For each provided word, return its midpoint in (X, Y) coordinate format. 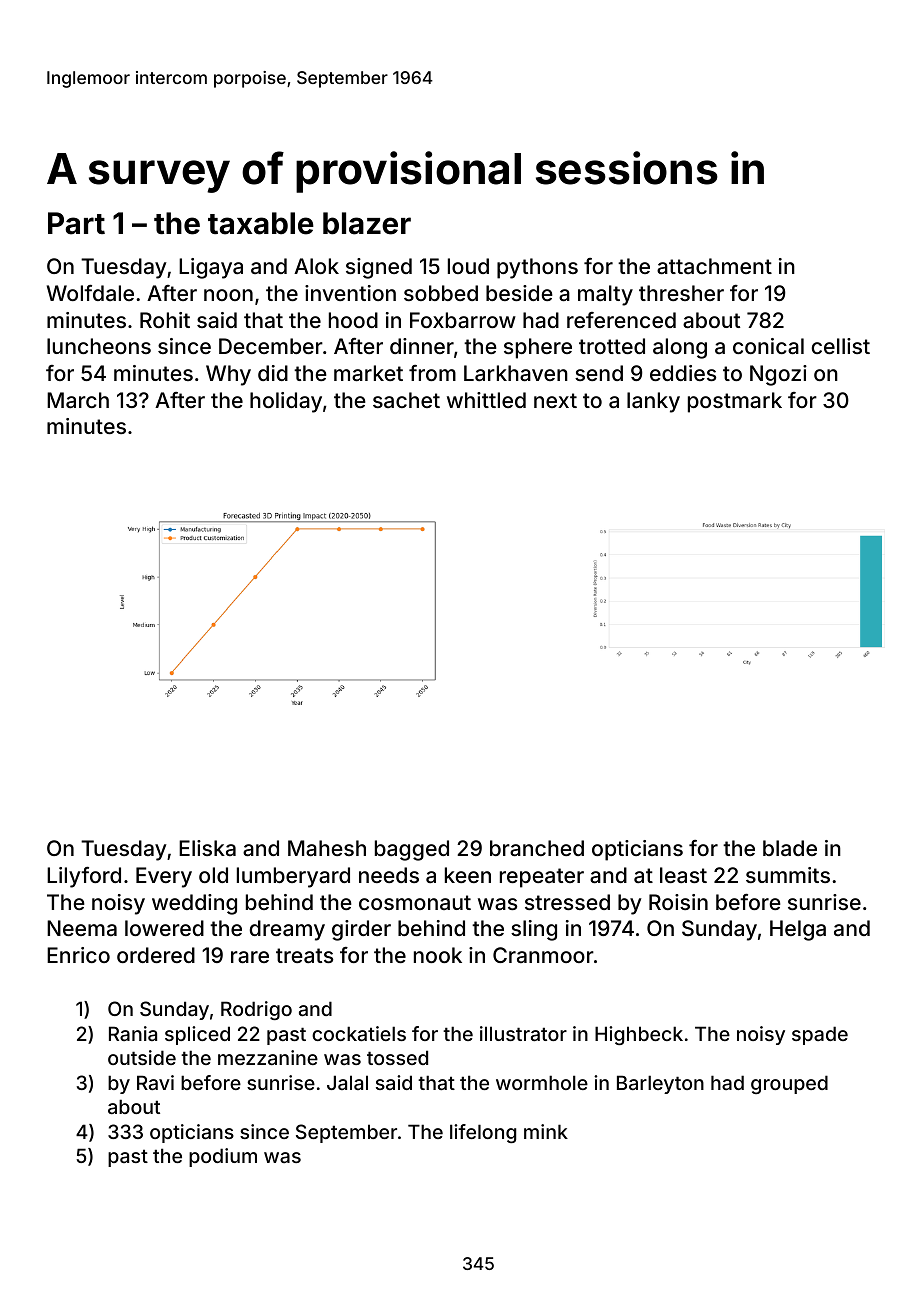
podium (223, 1157)
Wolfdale (90, 293)
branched (537, 848)
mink (546, 1131)
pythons (537, 268)
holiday (286, 402)
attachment (714, 266)
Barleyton (660, 1084)
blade (790, 848)
